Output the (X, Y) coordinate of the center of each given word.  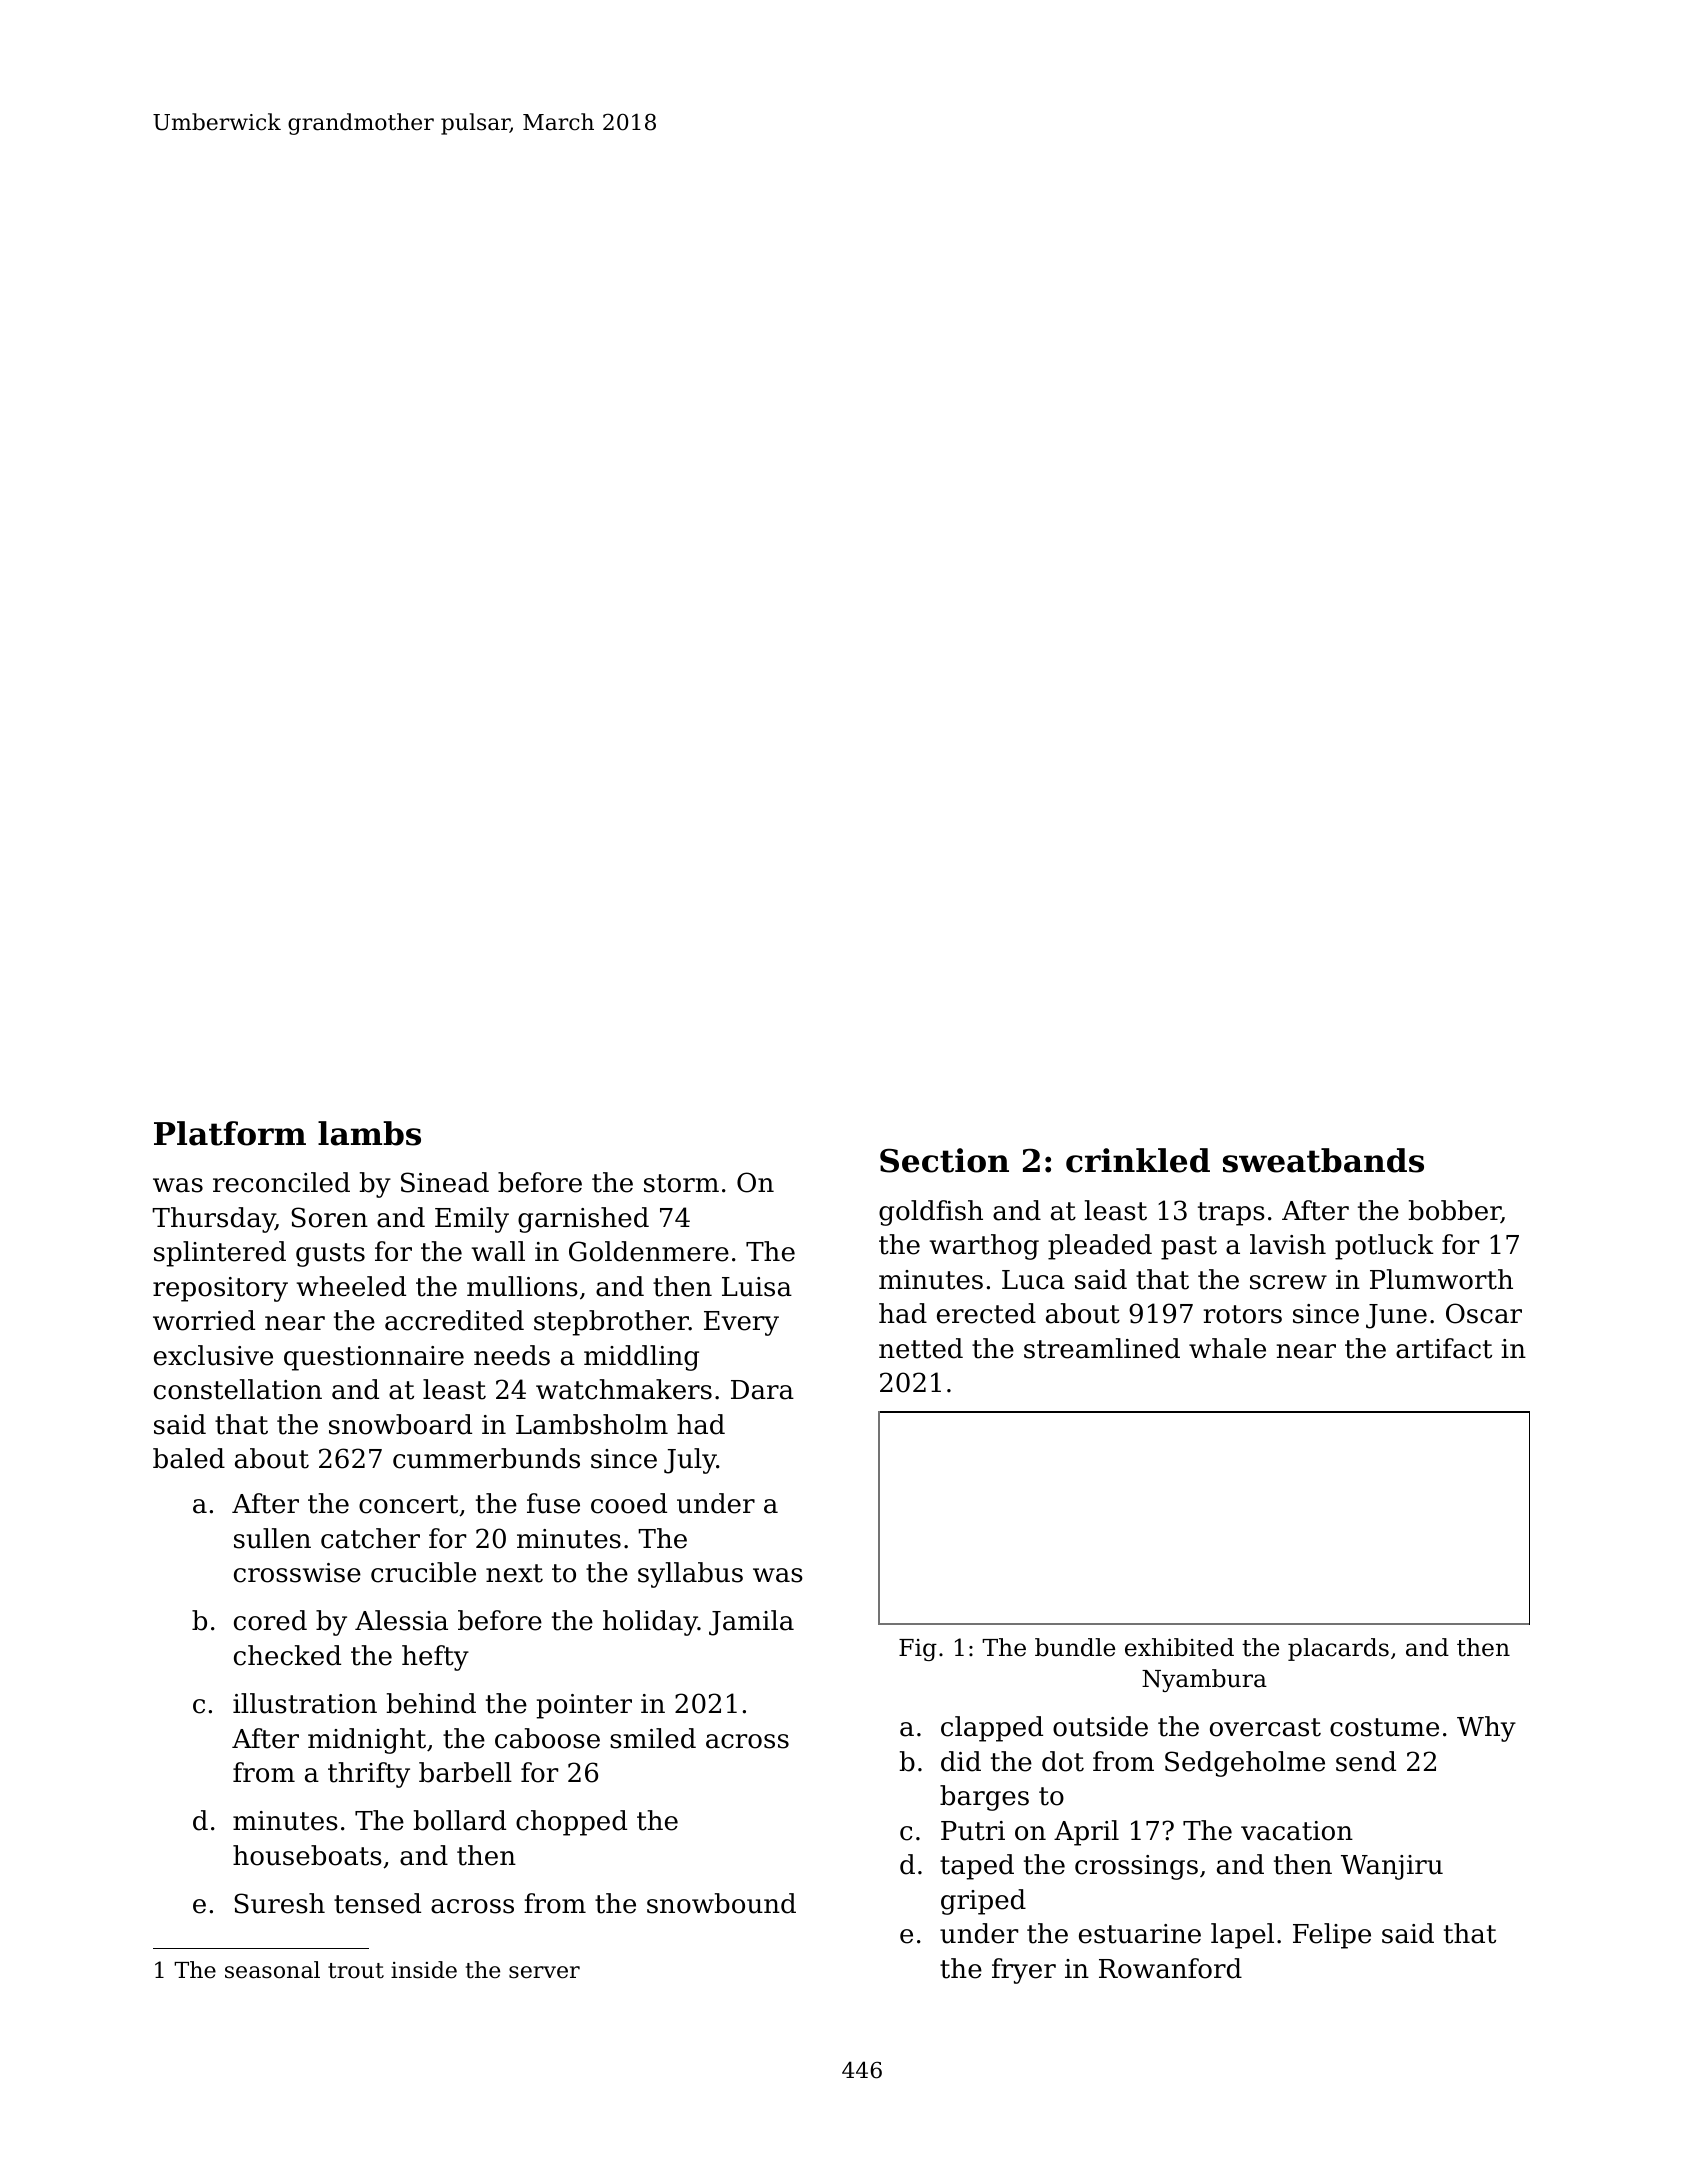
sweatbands (1323, 1160)
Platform (230, 1133)
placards (1338, 1649)
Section (944, 1160)
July (690, 1461)
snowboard (400, 1424)
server (544, 1972)
